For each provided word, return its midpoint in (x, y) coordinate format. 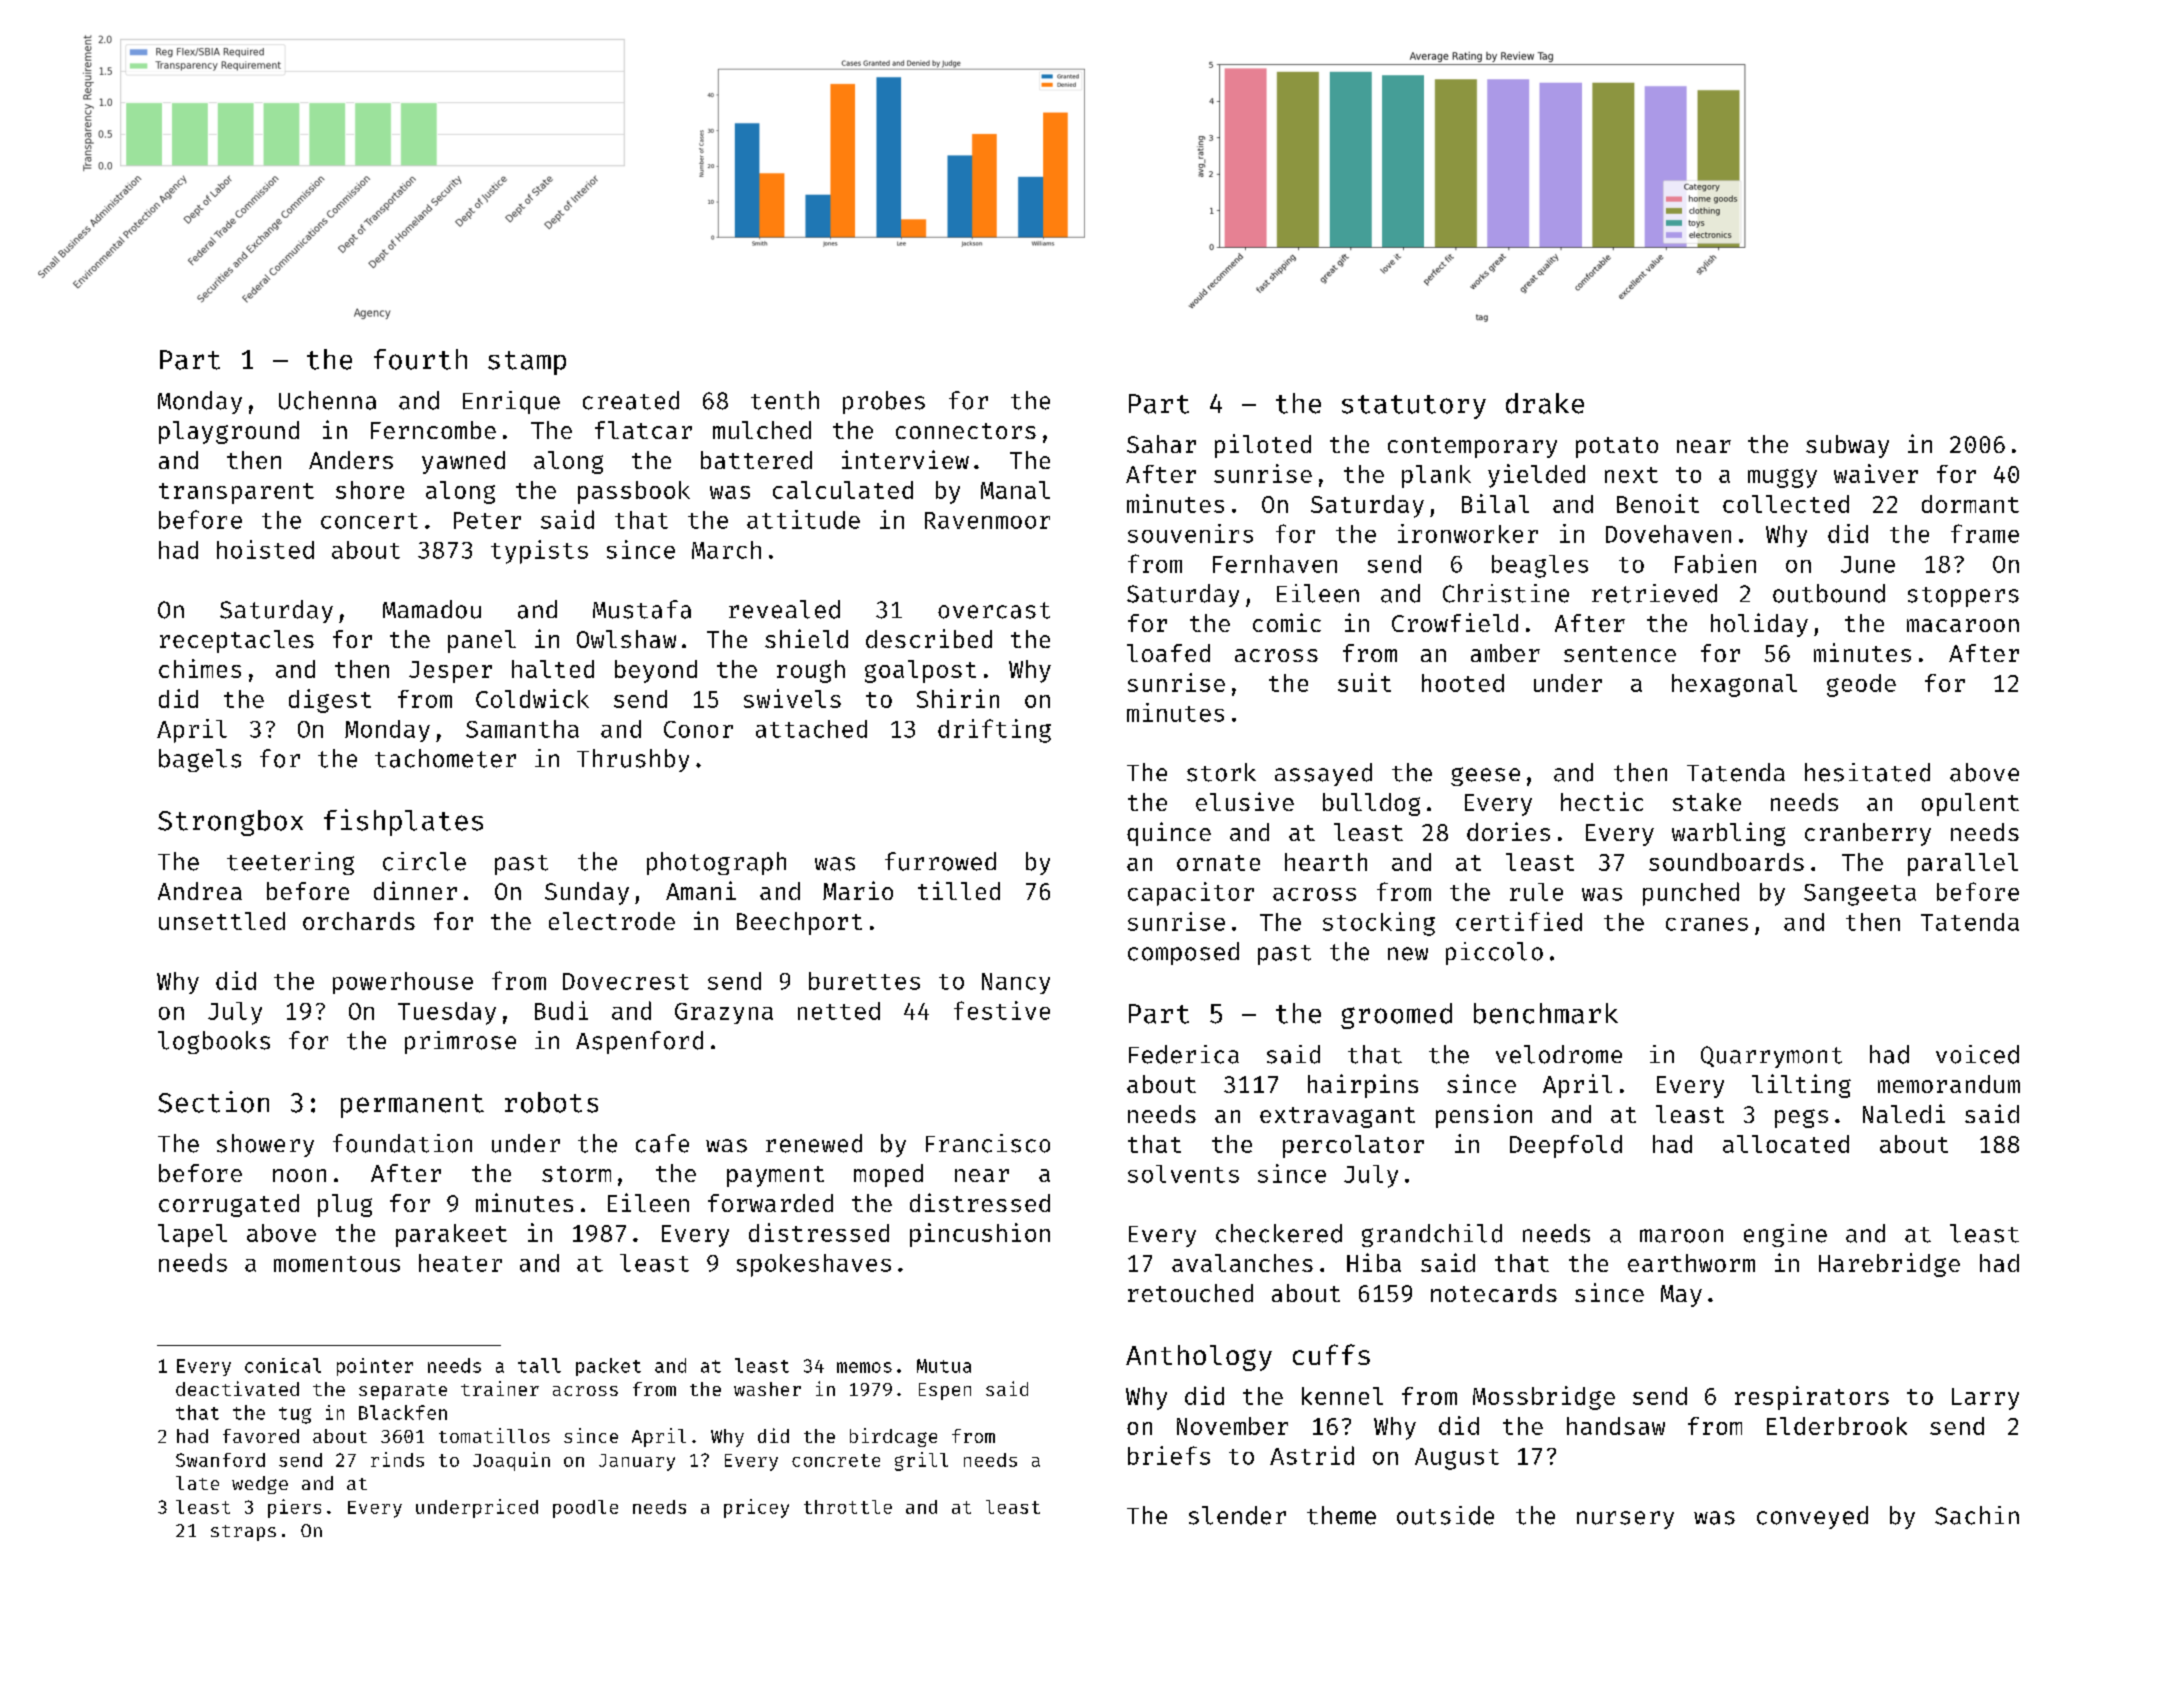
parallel (1963, 864)
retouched (1190, 1293)
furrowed (940, 861)
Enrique (511, 402)
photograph (716, 863)
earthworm (1691, 1263)
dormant (1970, 504)
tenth (785, 400)
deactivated (237, 1388)
